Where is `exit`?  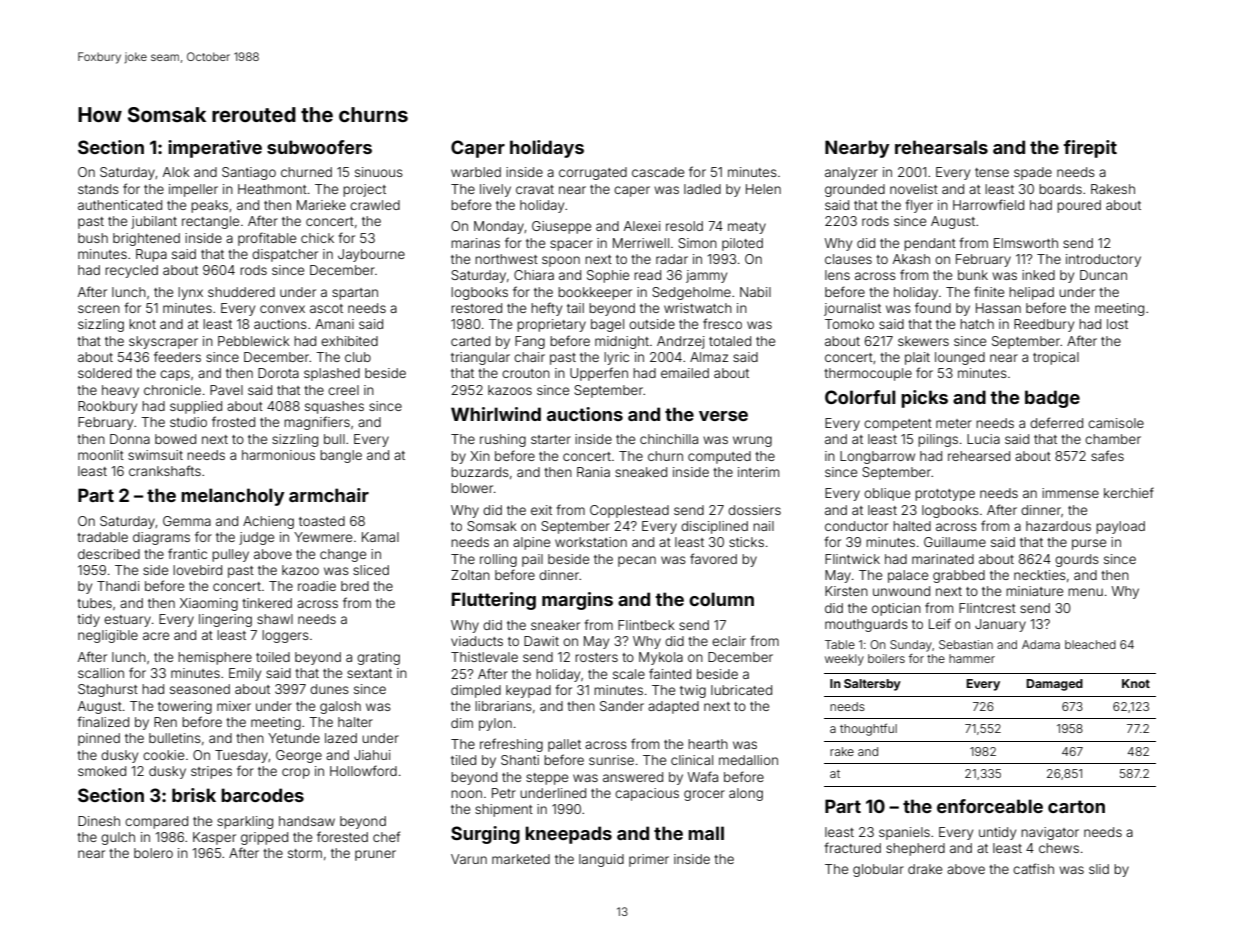
exit is located at coordinates (541, 510).
